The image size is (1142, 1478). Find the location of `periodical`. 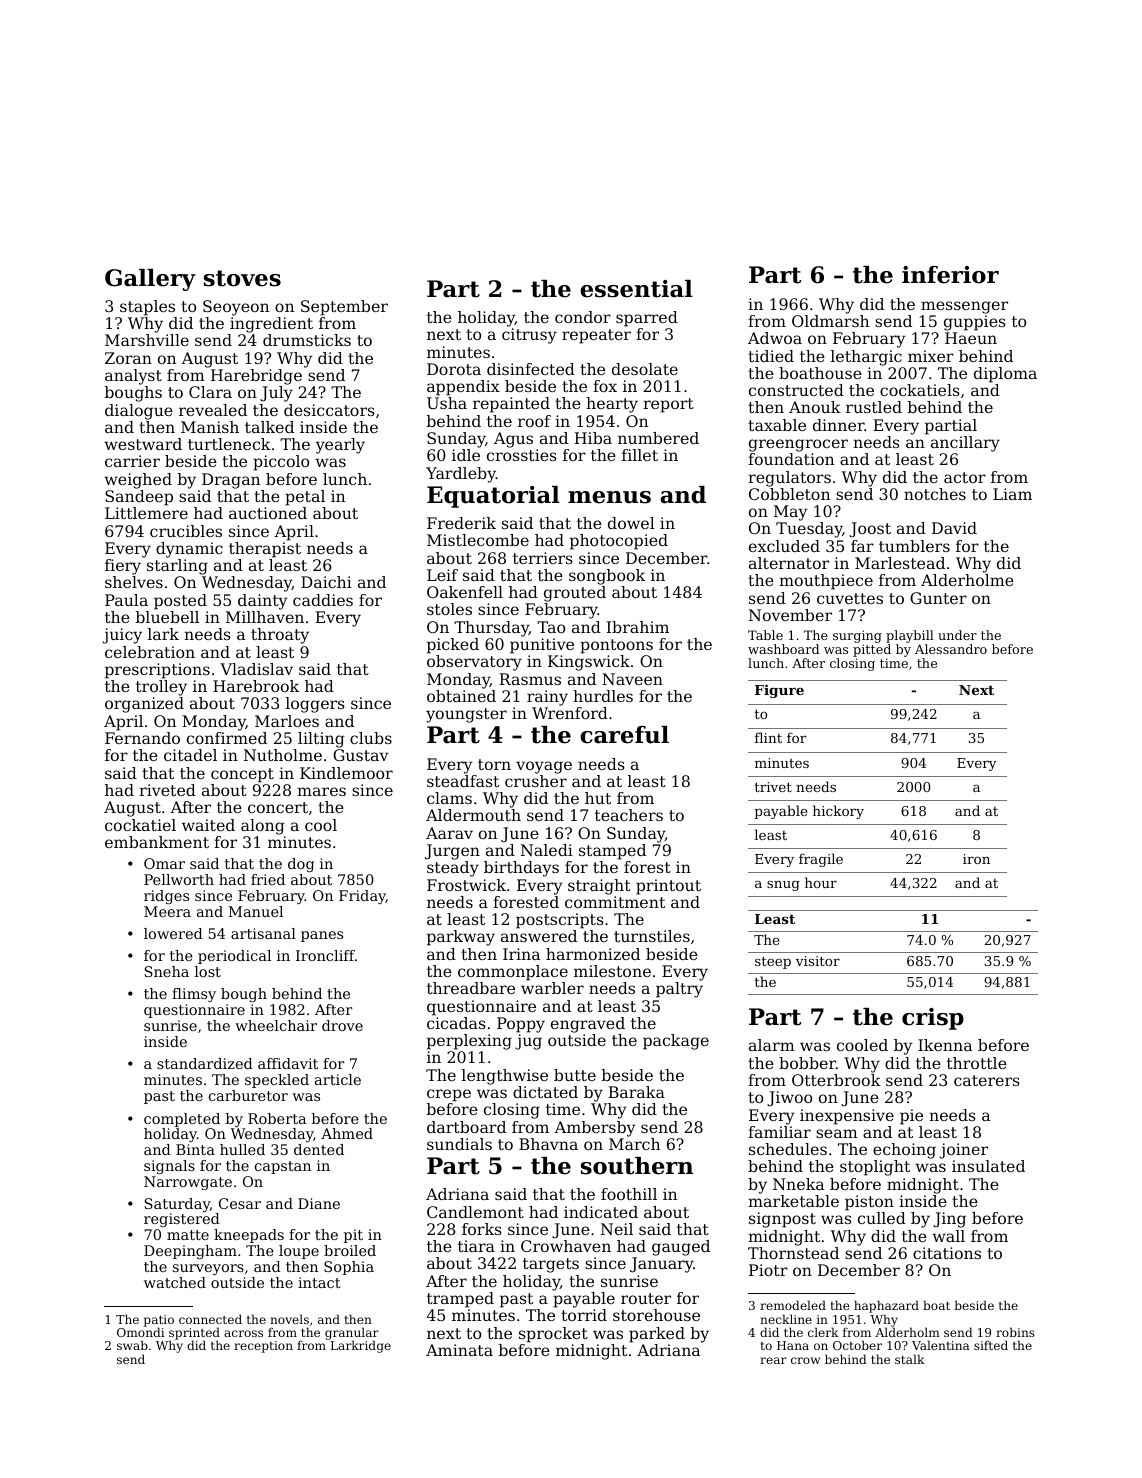

periodical is located at coordinates (234, 957).
